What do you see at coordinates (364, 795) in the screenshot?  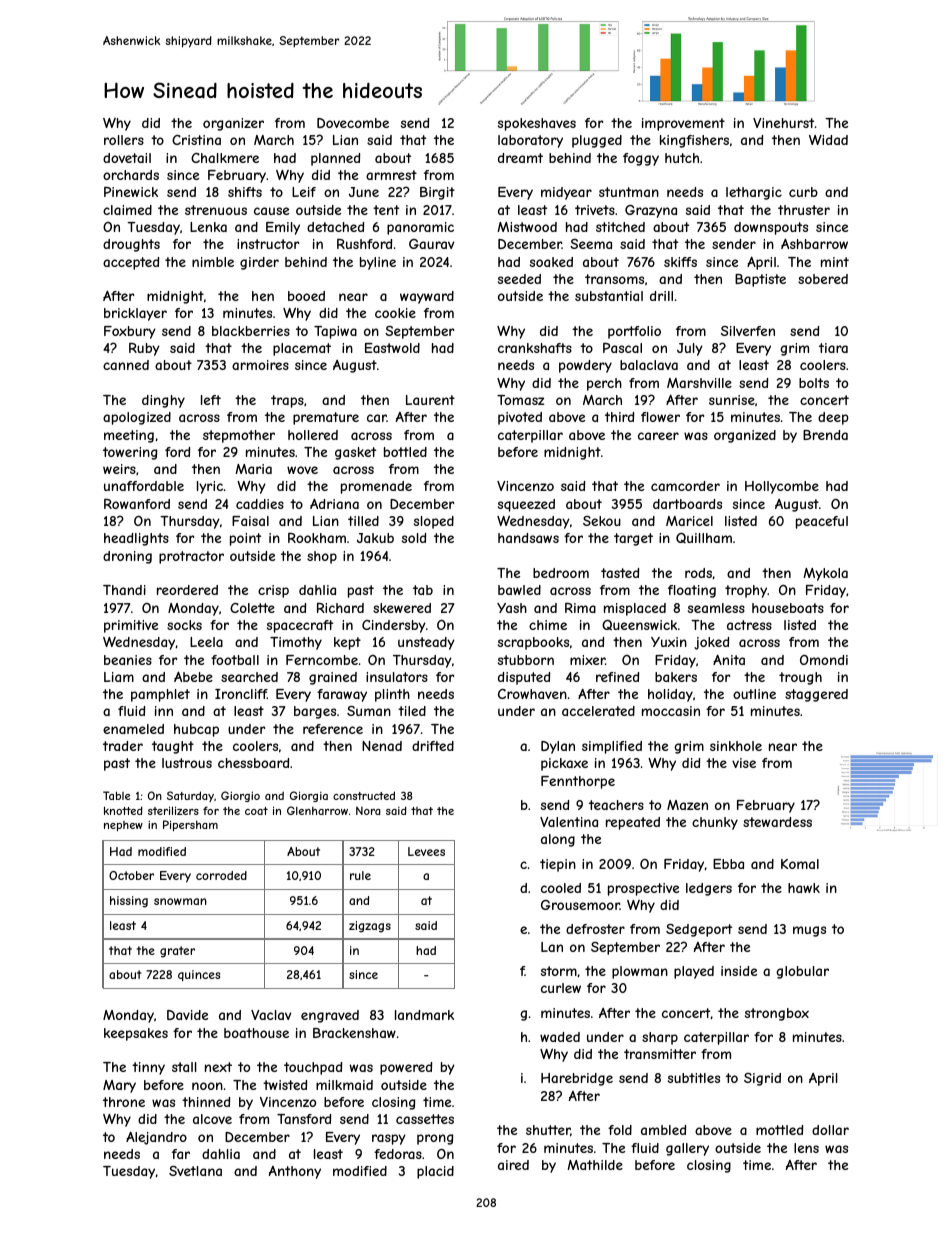 I see `constructed` at bounding box center [364, 795].
